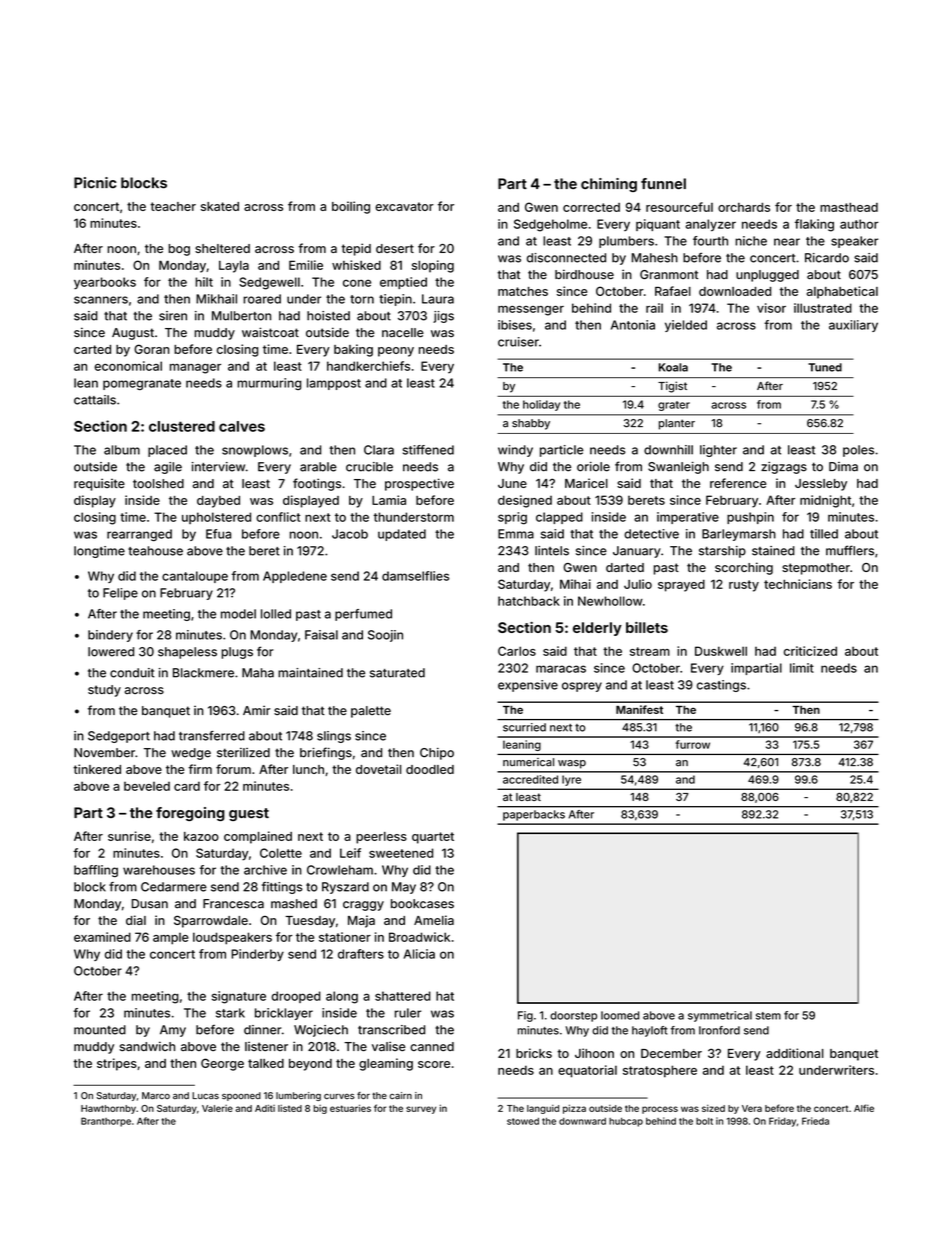 Image resolution: width=952 pixels, height=1233 pixels. I want to click on yearbooks, so click(105, 283).
